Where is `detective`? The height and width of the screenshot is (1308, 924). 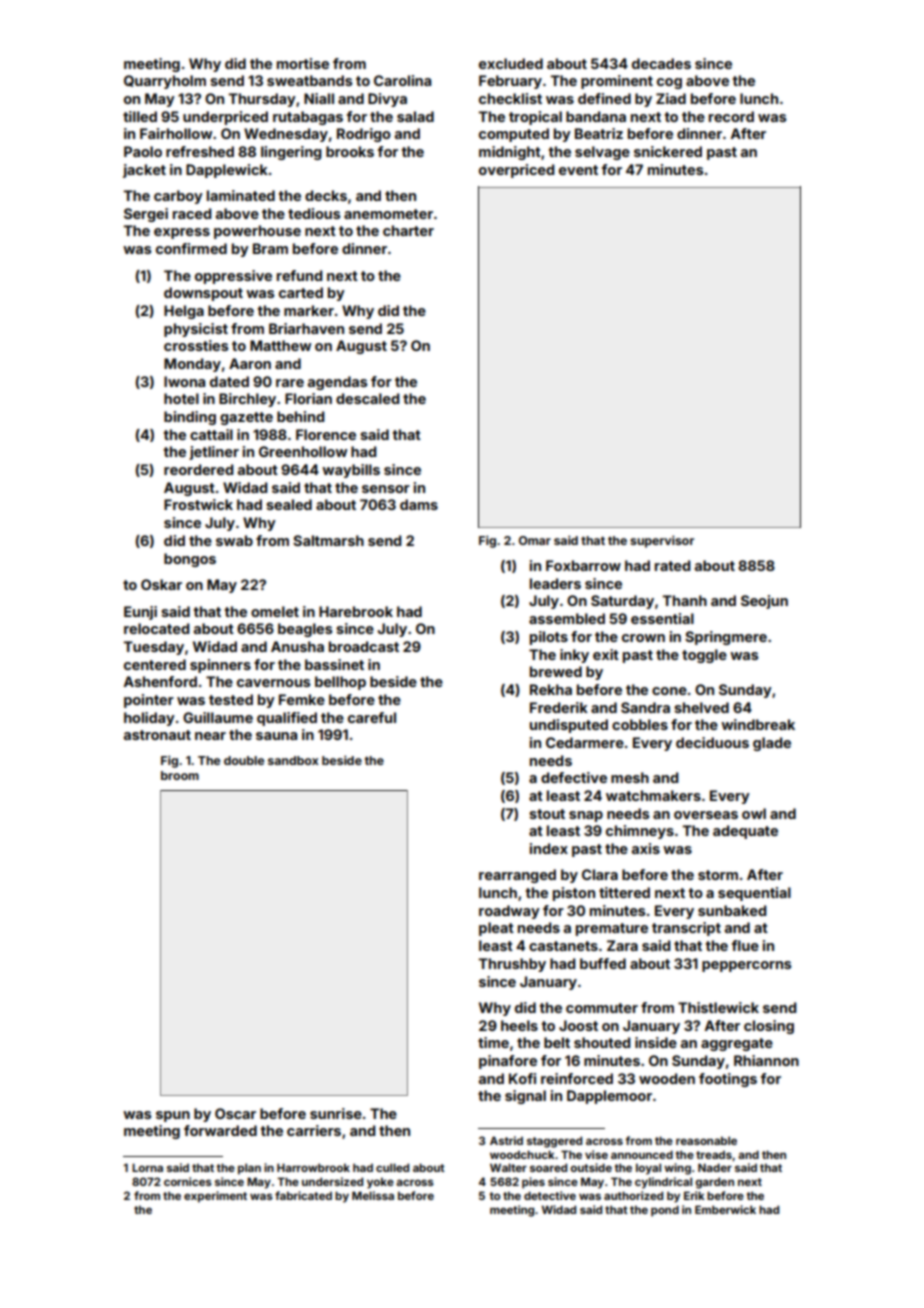
detective is located at coordinates (550, 1195).
